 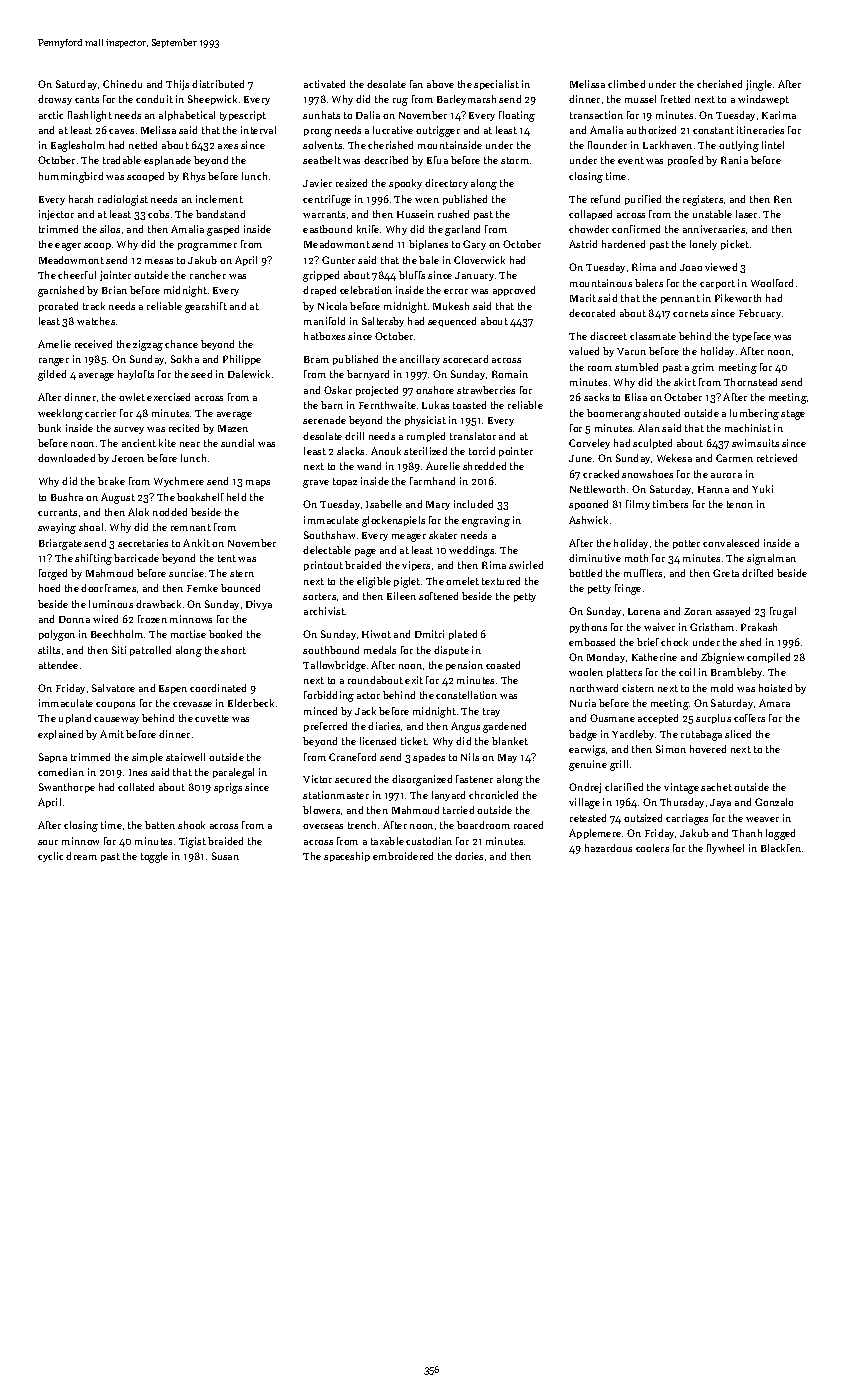 I want to click on Yuki, so click(x=762, y=489).
